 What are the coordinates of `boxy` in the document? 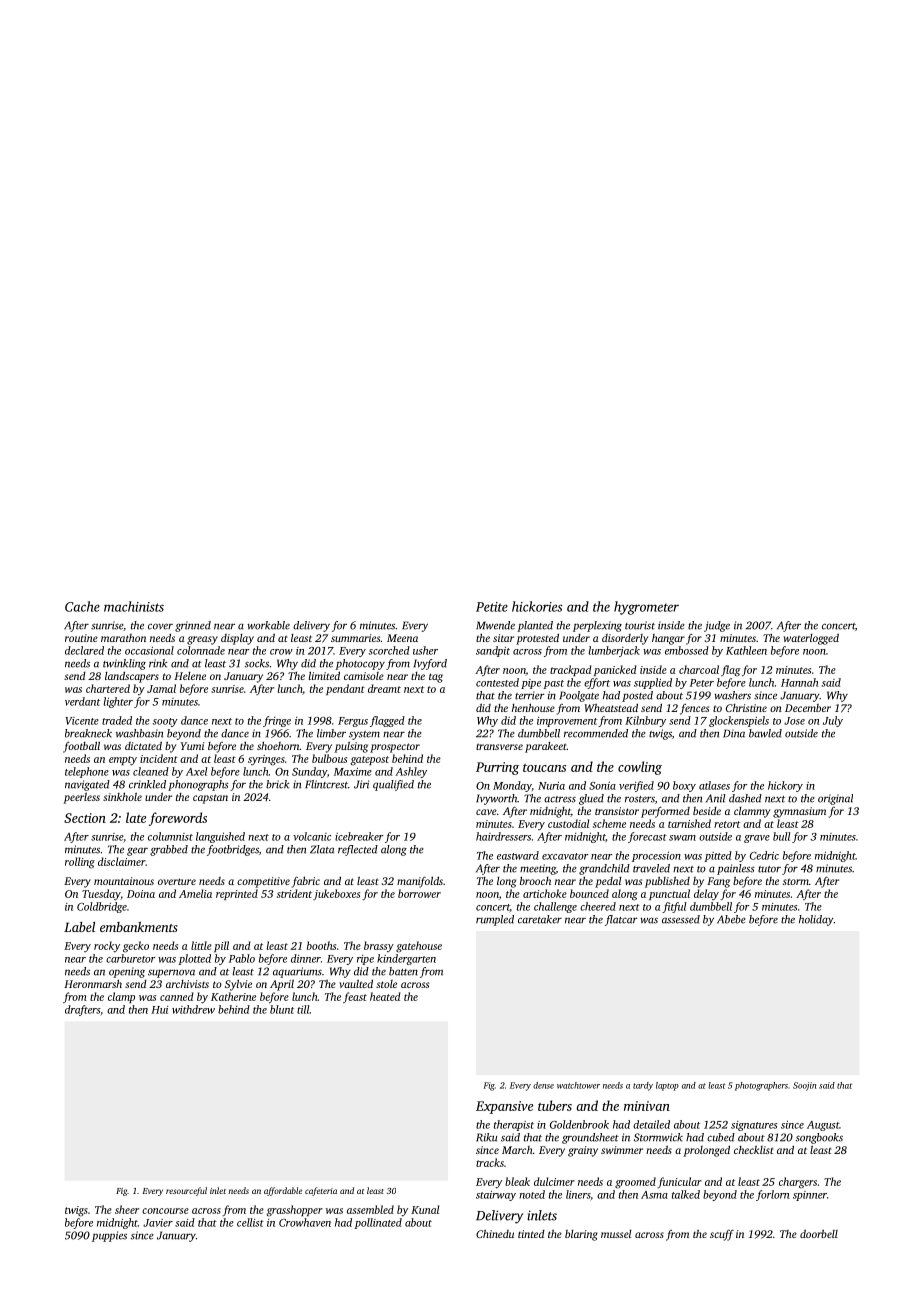 It's located at (684, 786).
